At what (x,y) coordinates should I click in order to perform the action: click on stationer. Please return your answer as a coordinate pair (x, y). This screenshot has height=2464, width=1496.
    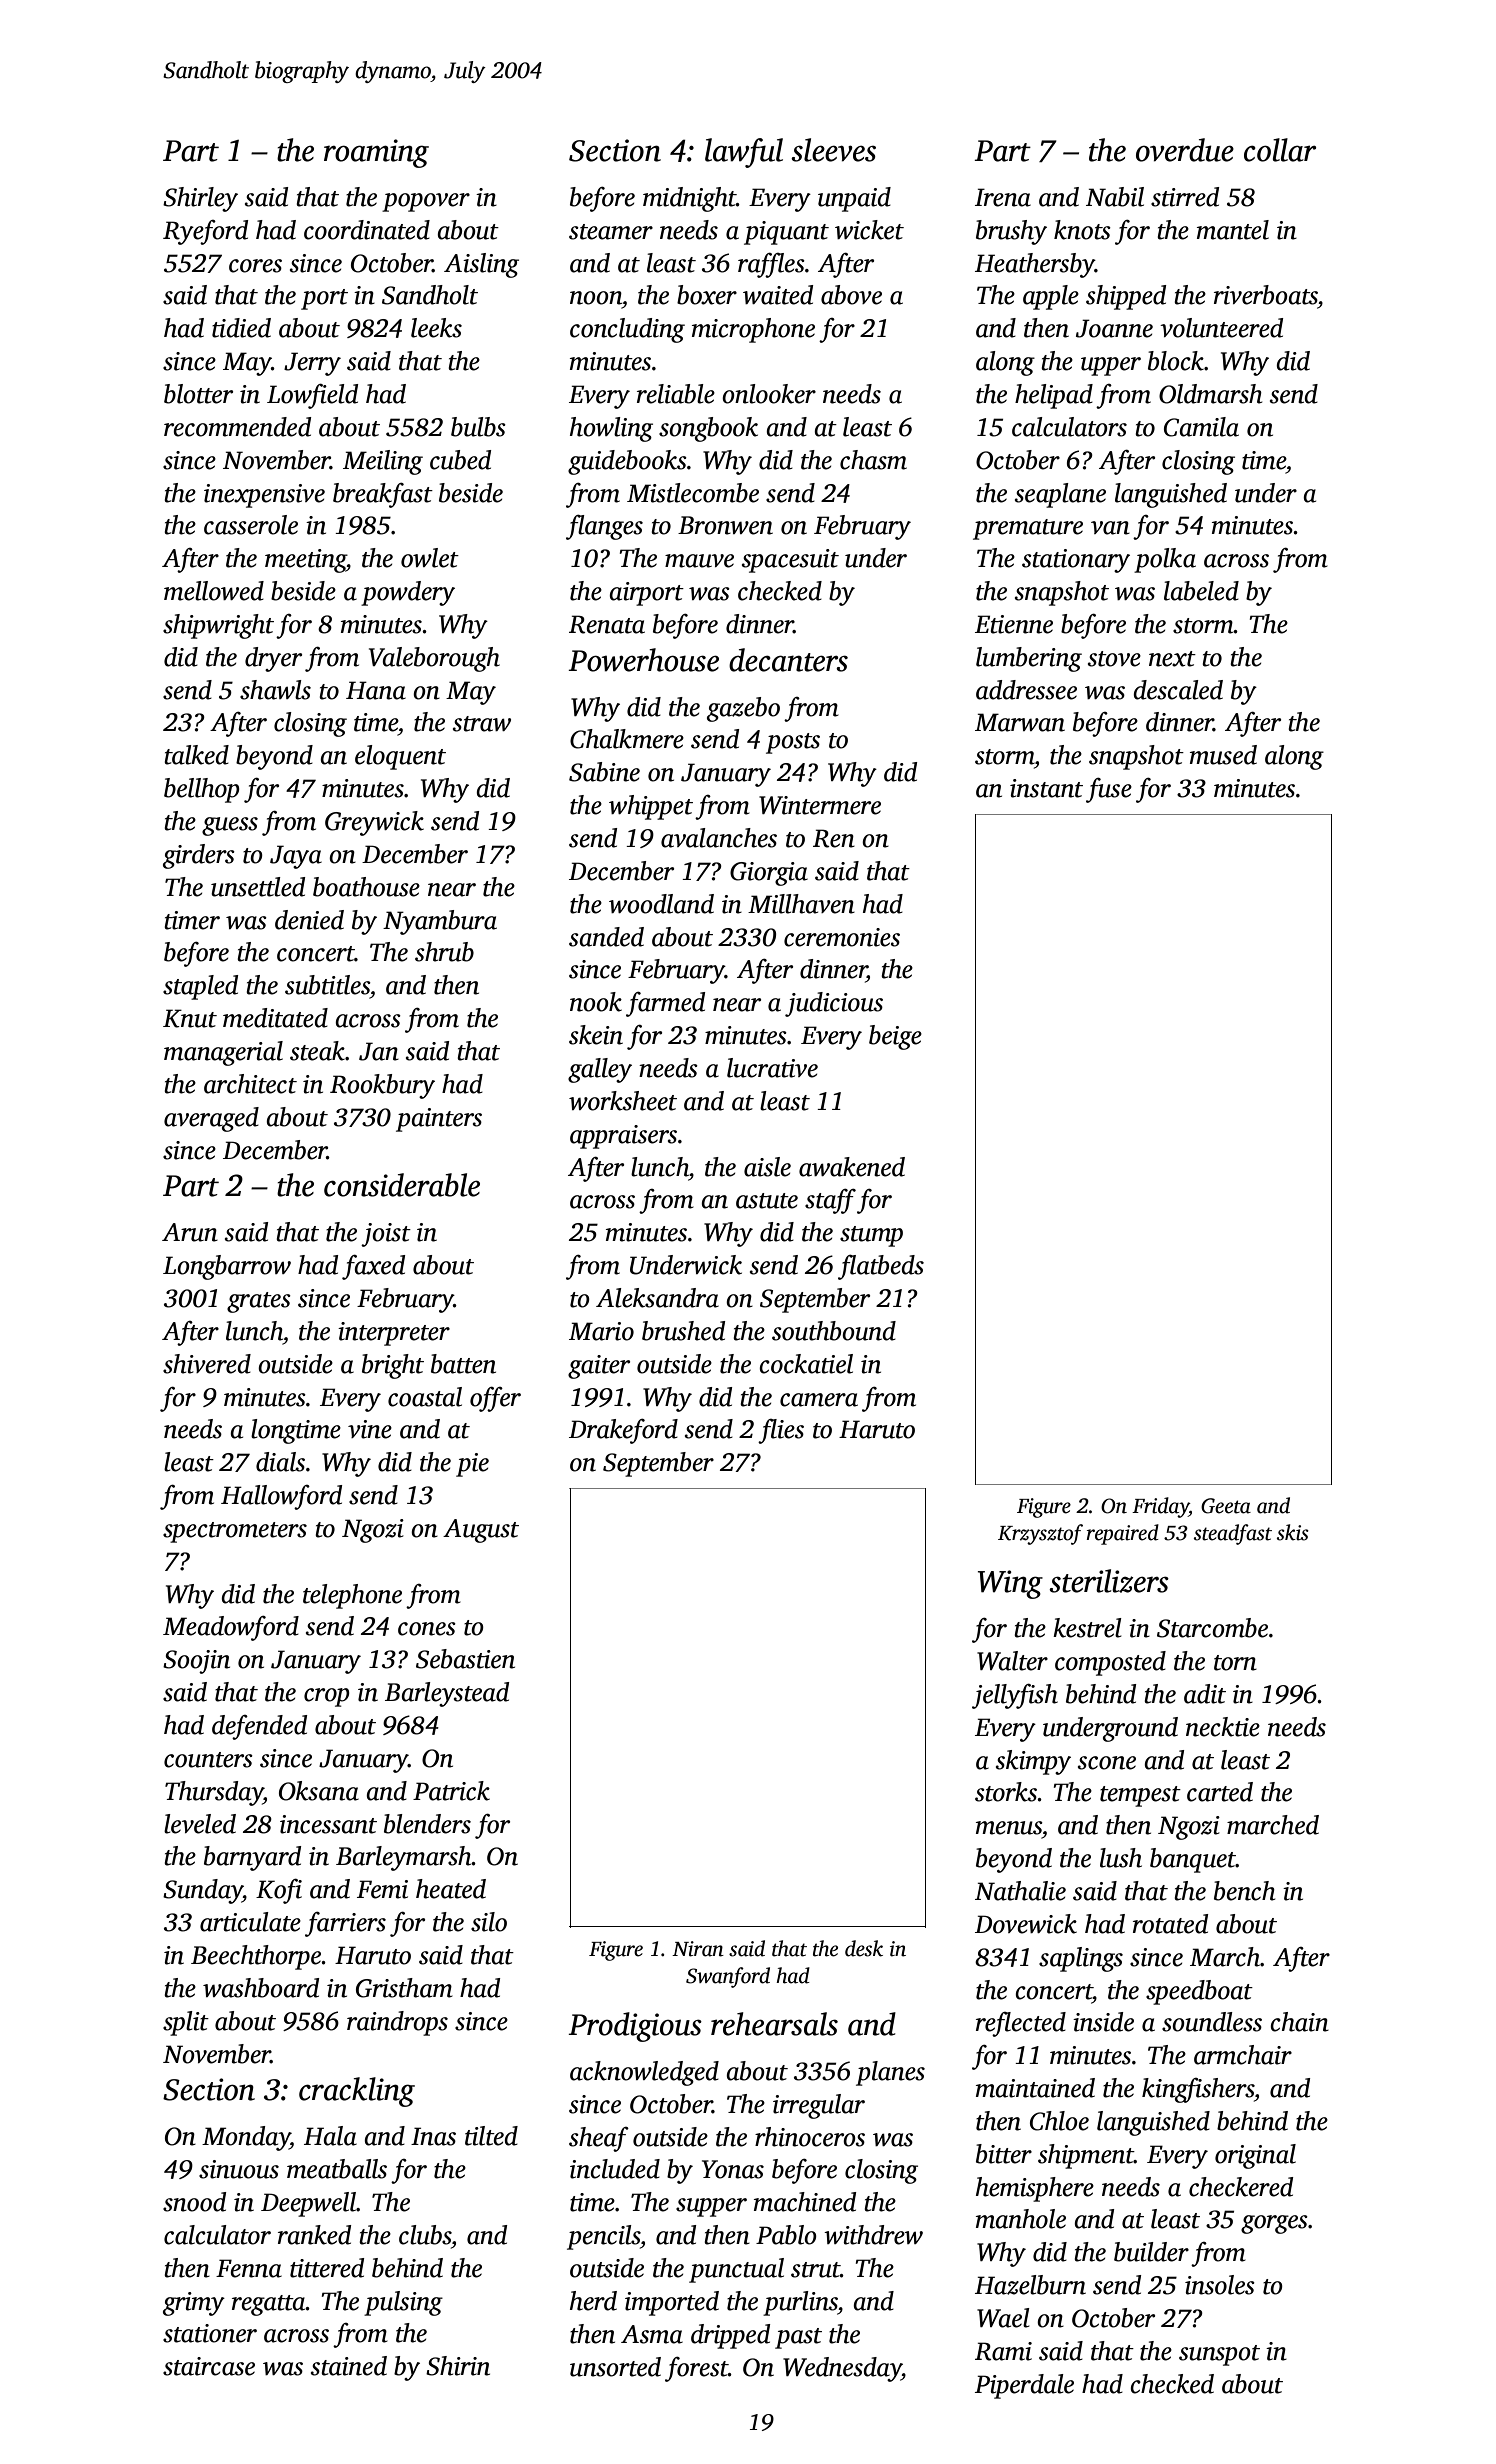
    Looking at the image, I should click on (210, 2333).
